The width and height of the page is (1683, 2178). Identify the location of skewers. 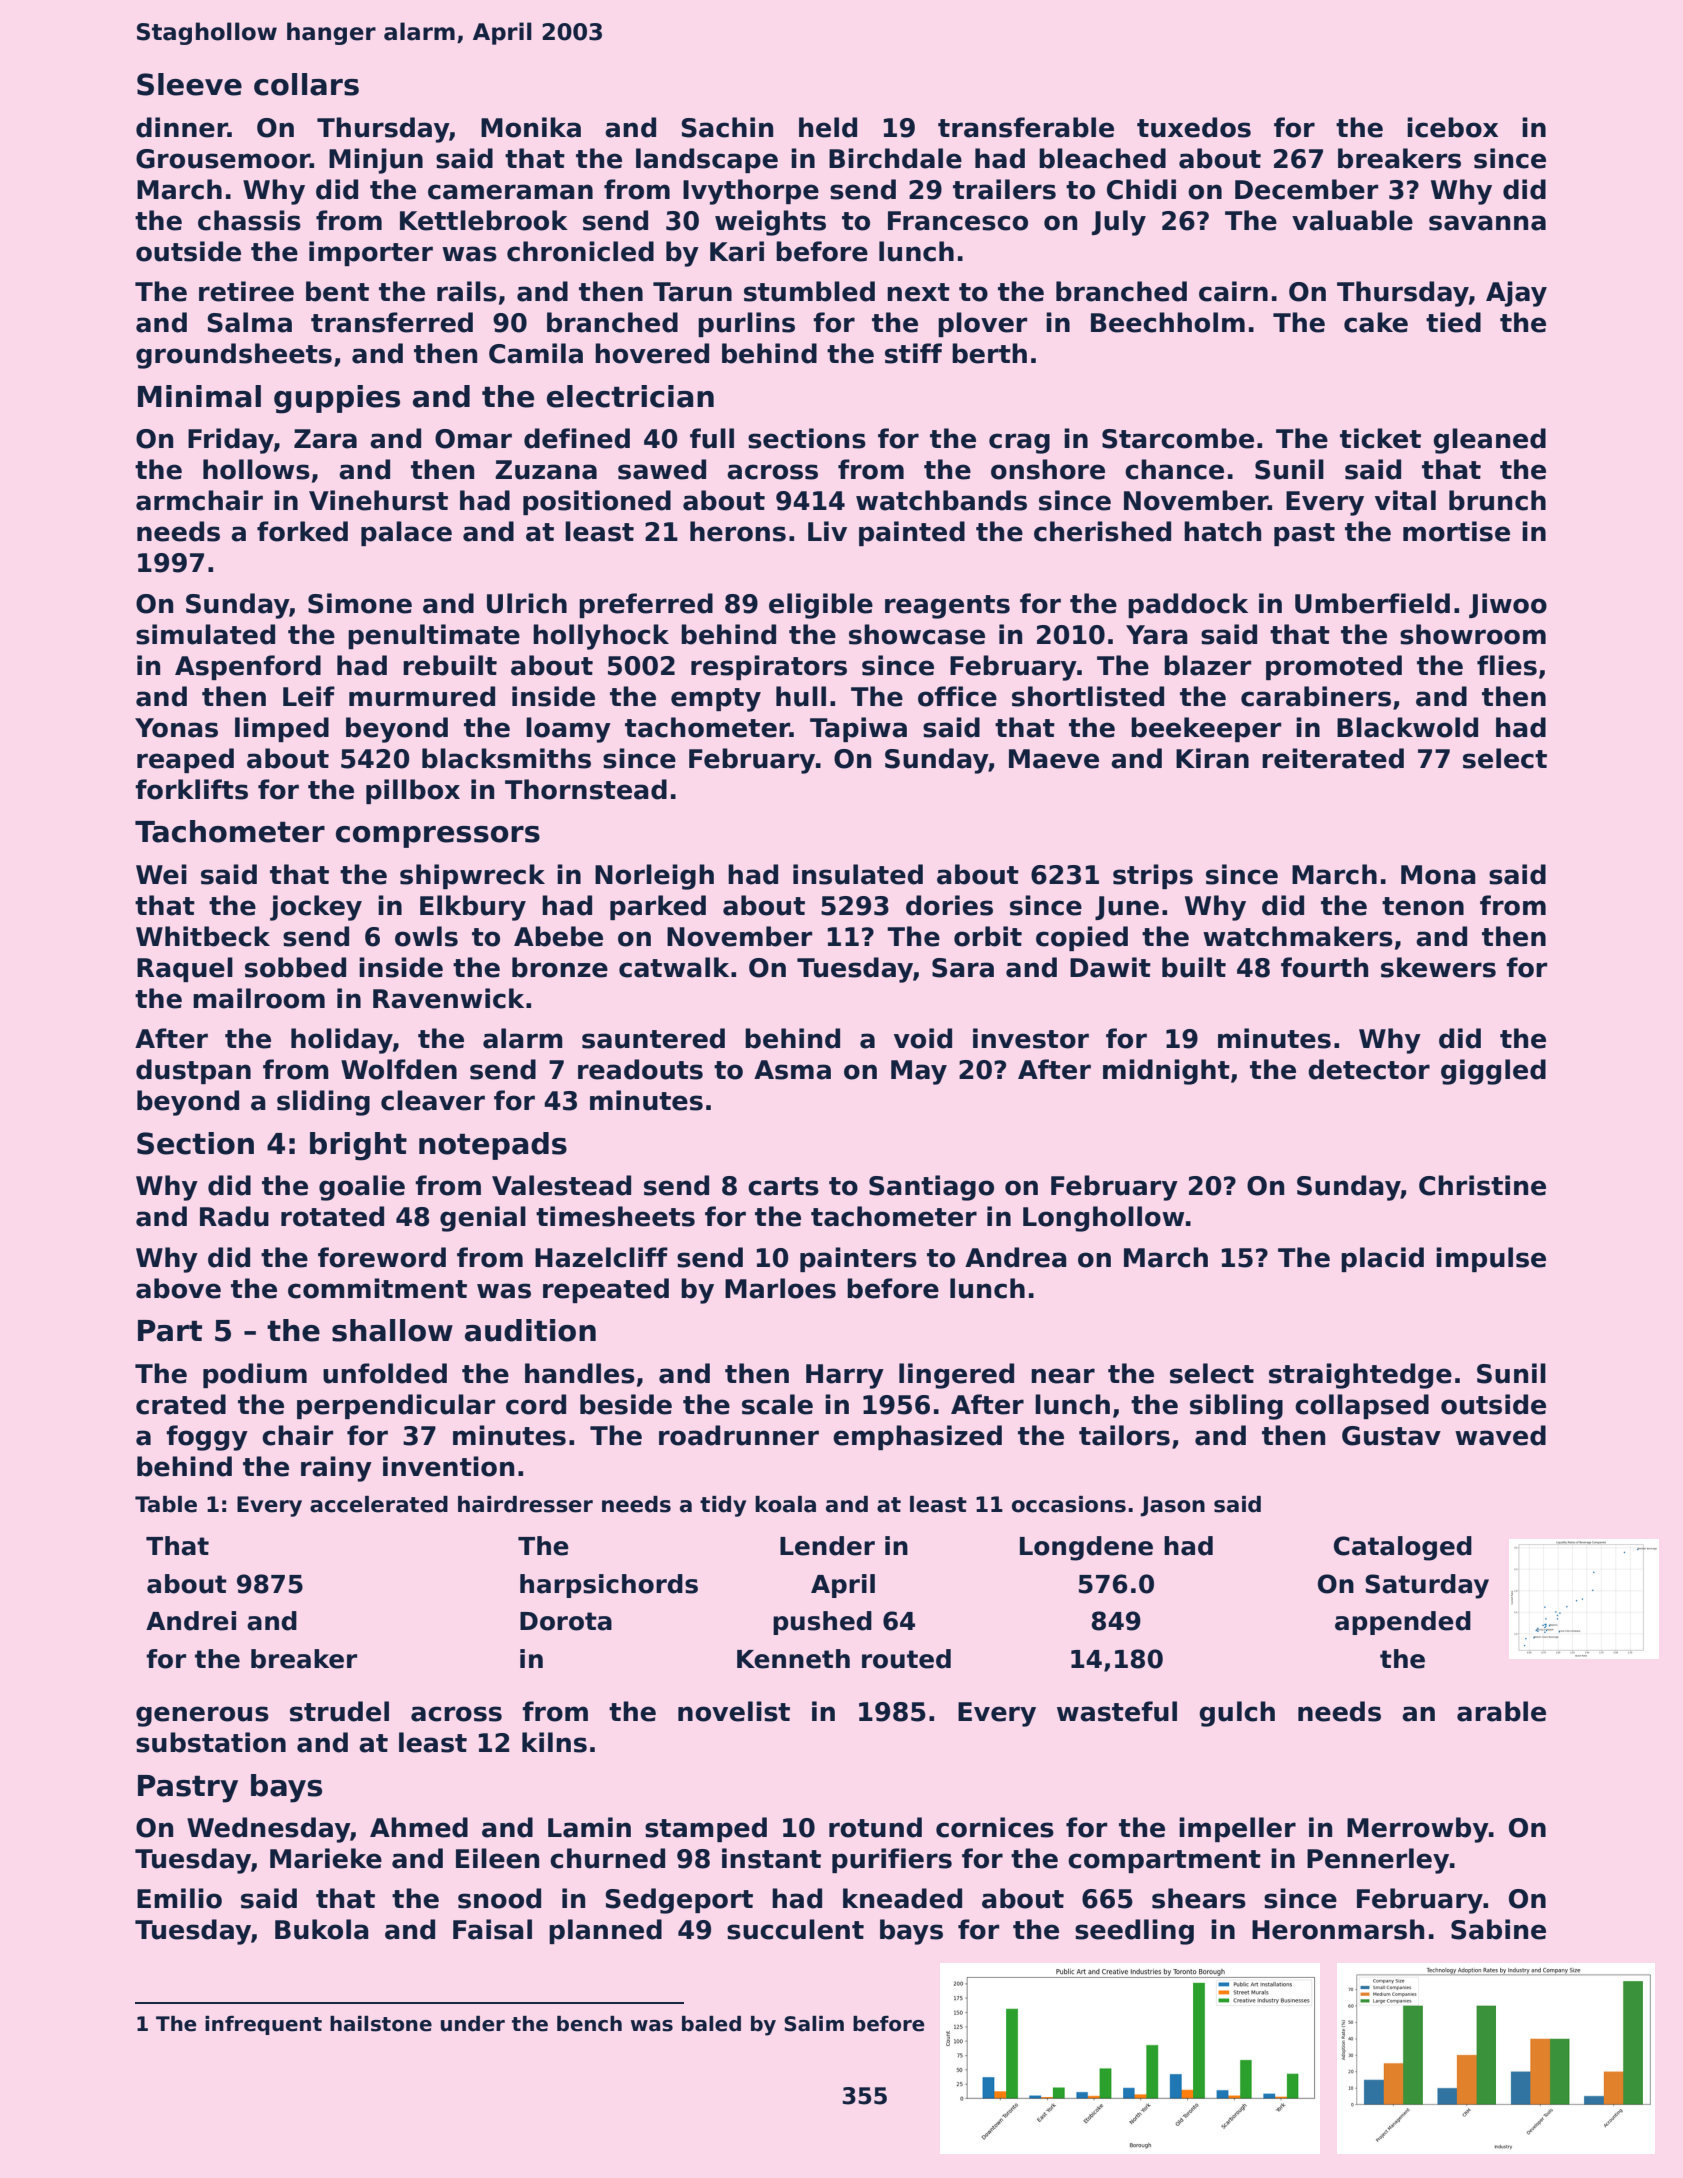
(1438, 967).
